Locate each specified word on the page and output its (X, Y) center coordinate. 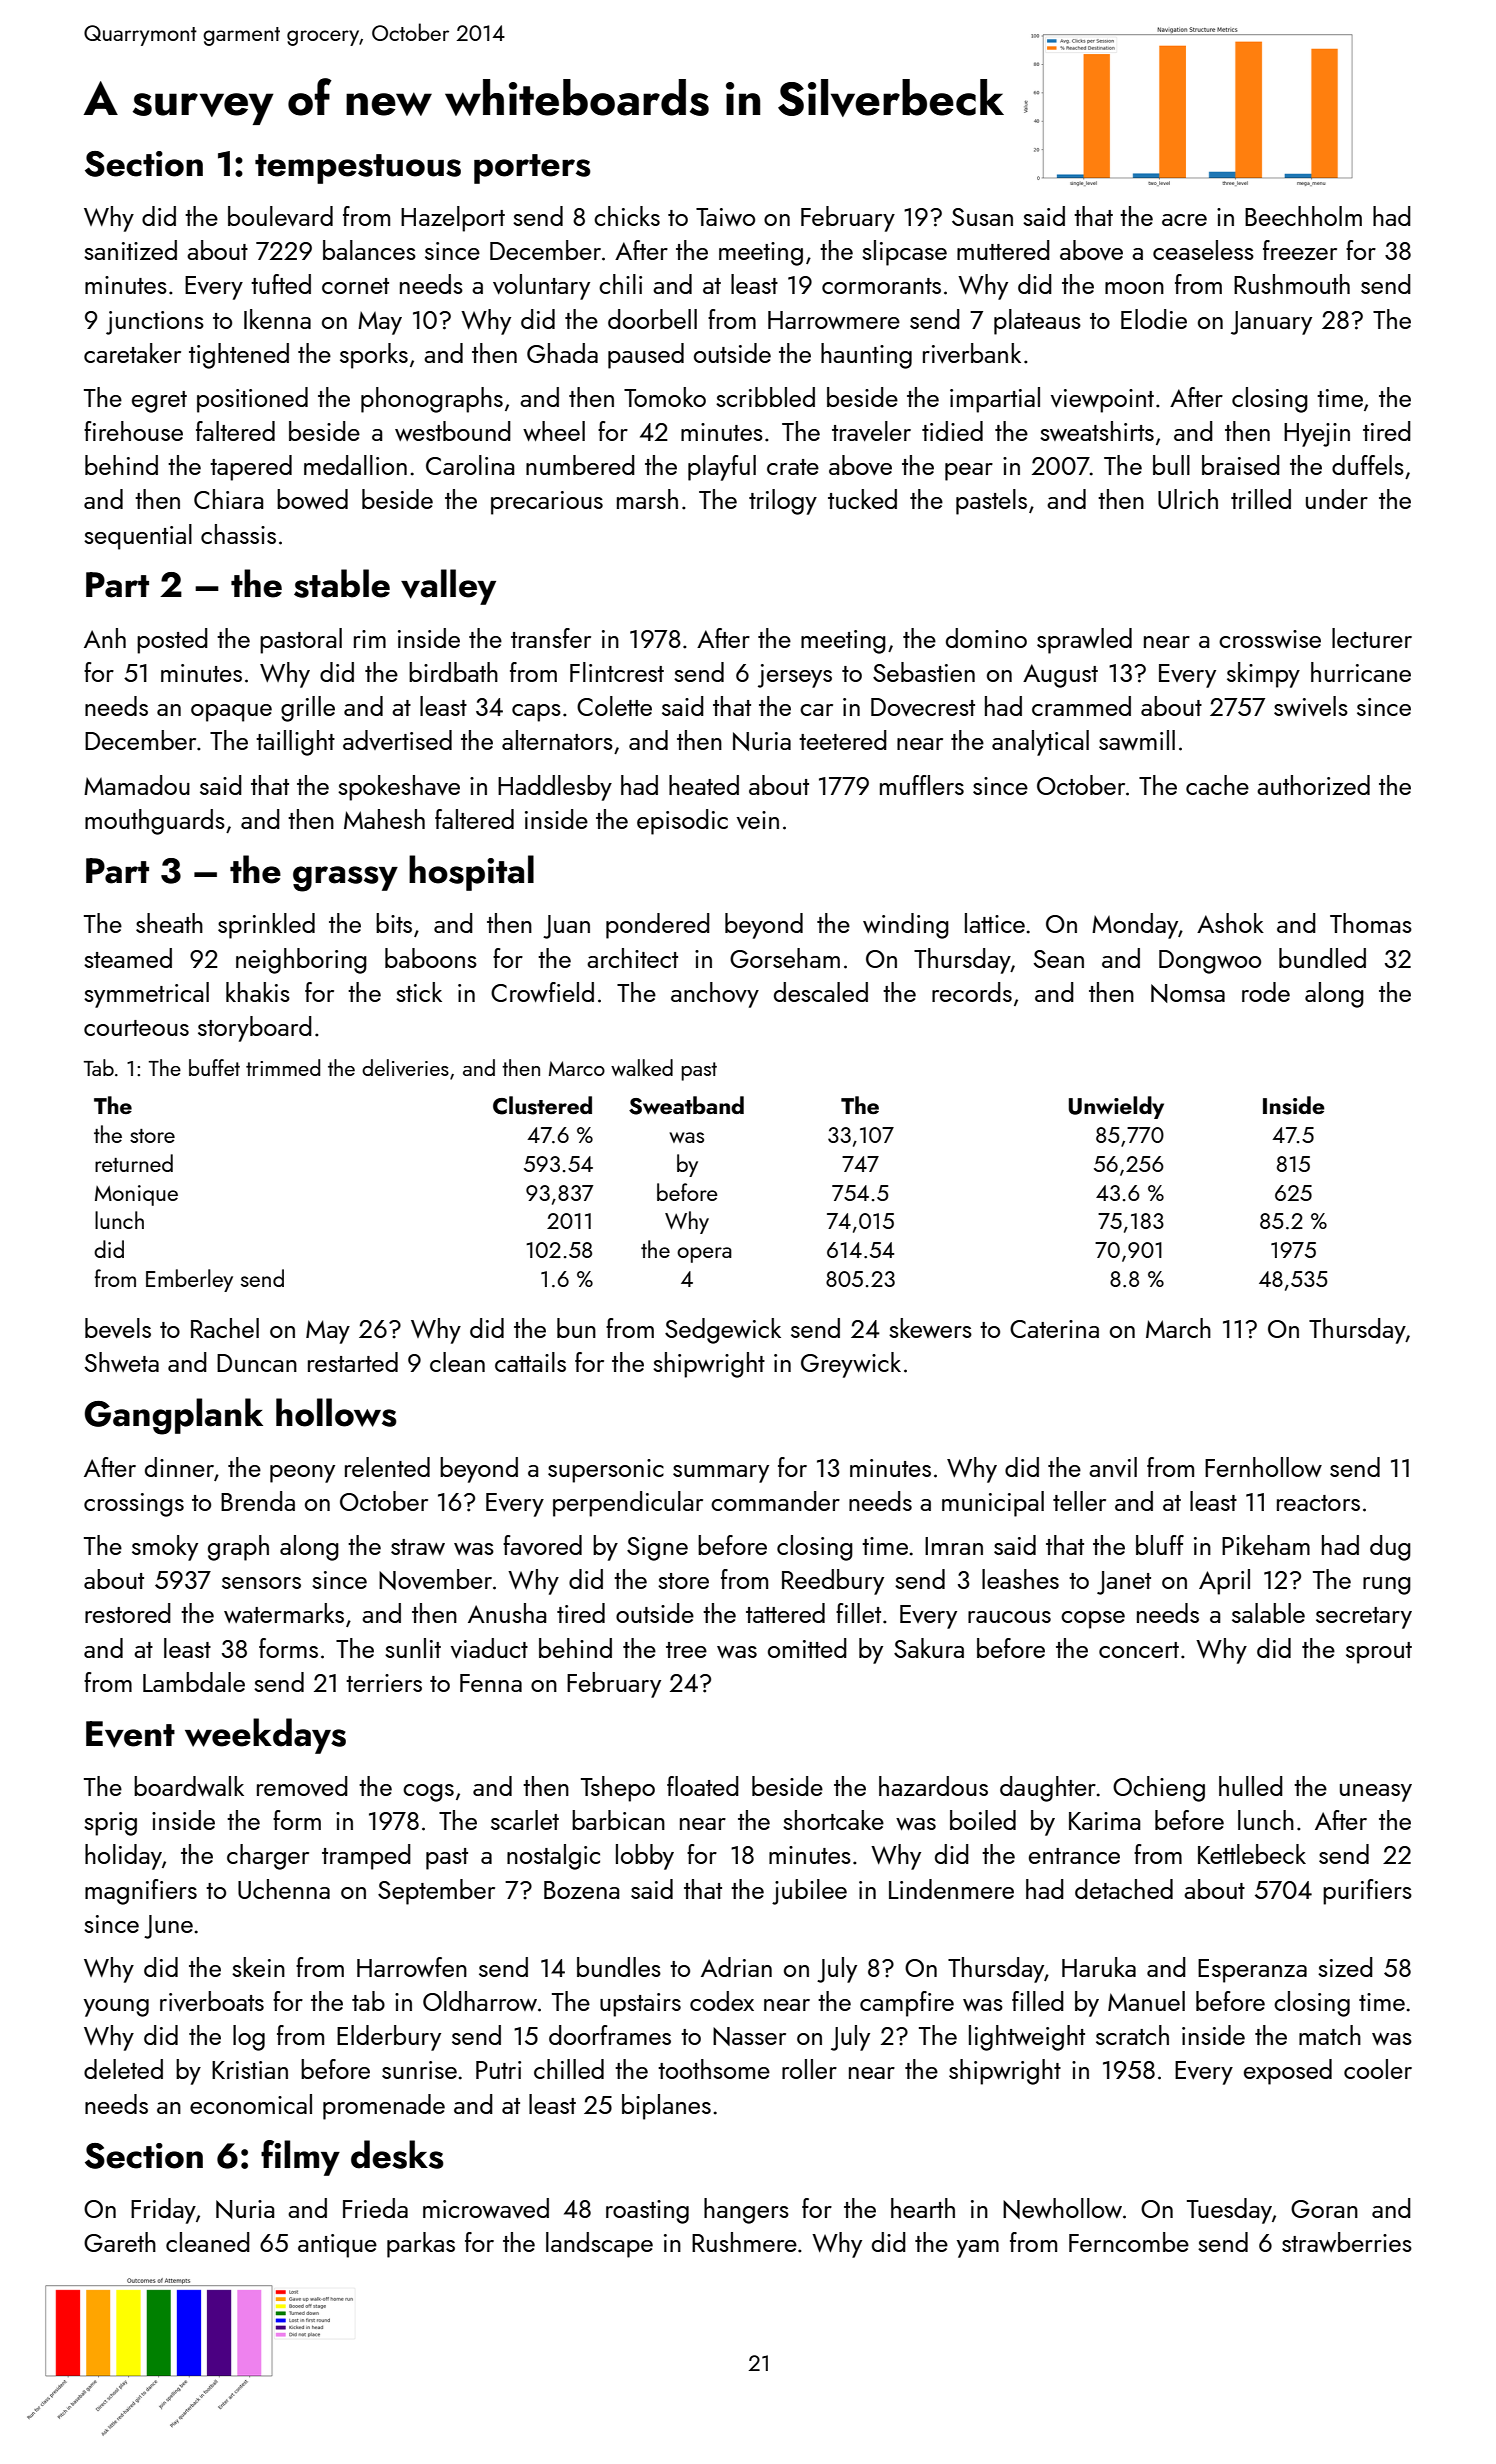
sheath (169, 923)
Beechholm (1303, 216)
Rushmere (744, 2242)
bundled (1322, 958)
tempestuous (358, 169)
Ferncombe (1129, 2242)
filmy (300, 2158)
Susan (982, 217)
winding (906, 926)
